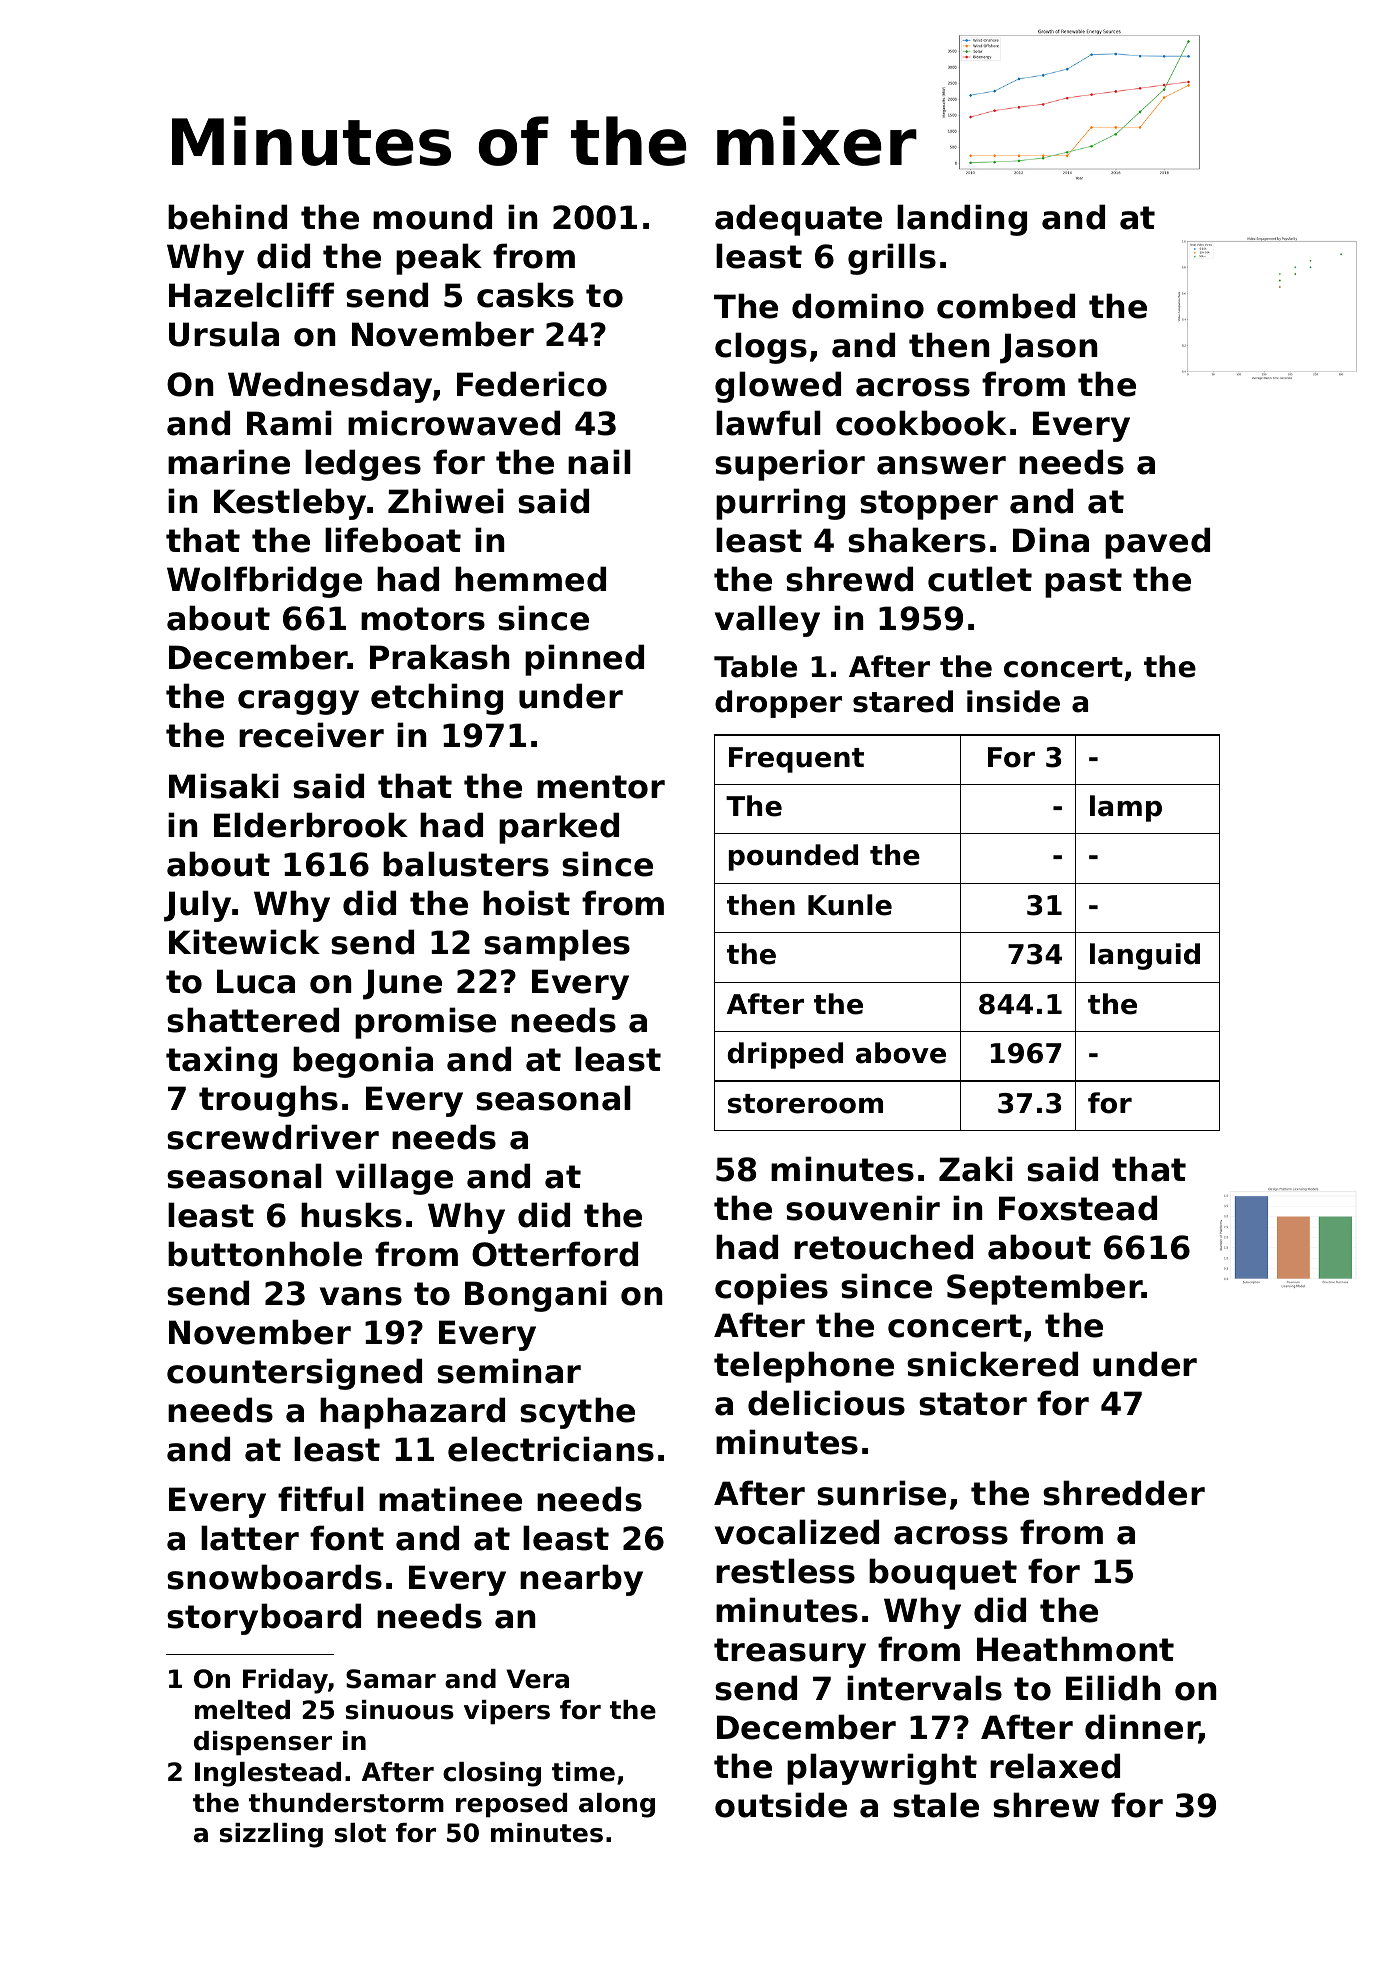 The image size is (1386, 1969). What do you see at coordinates (1145, 956) in the screenshot?
I see `languid` at bounding box center [1145, 956].
